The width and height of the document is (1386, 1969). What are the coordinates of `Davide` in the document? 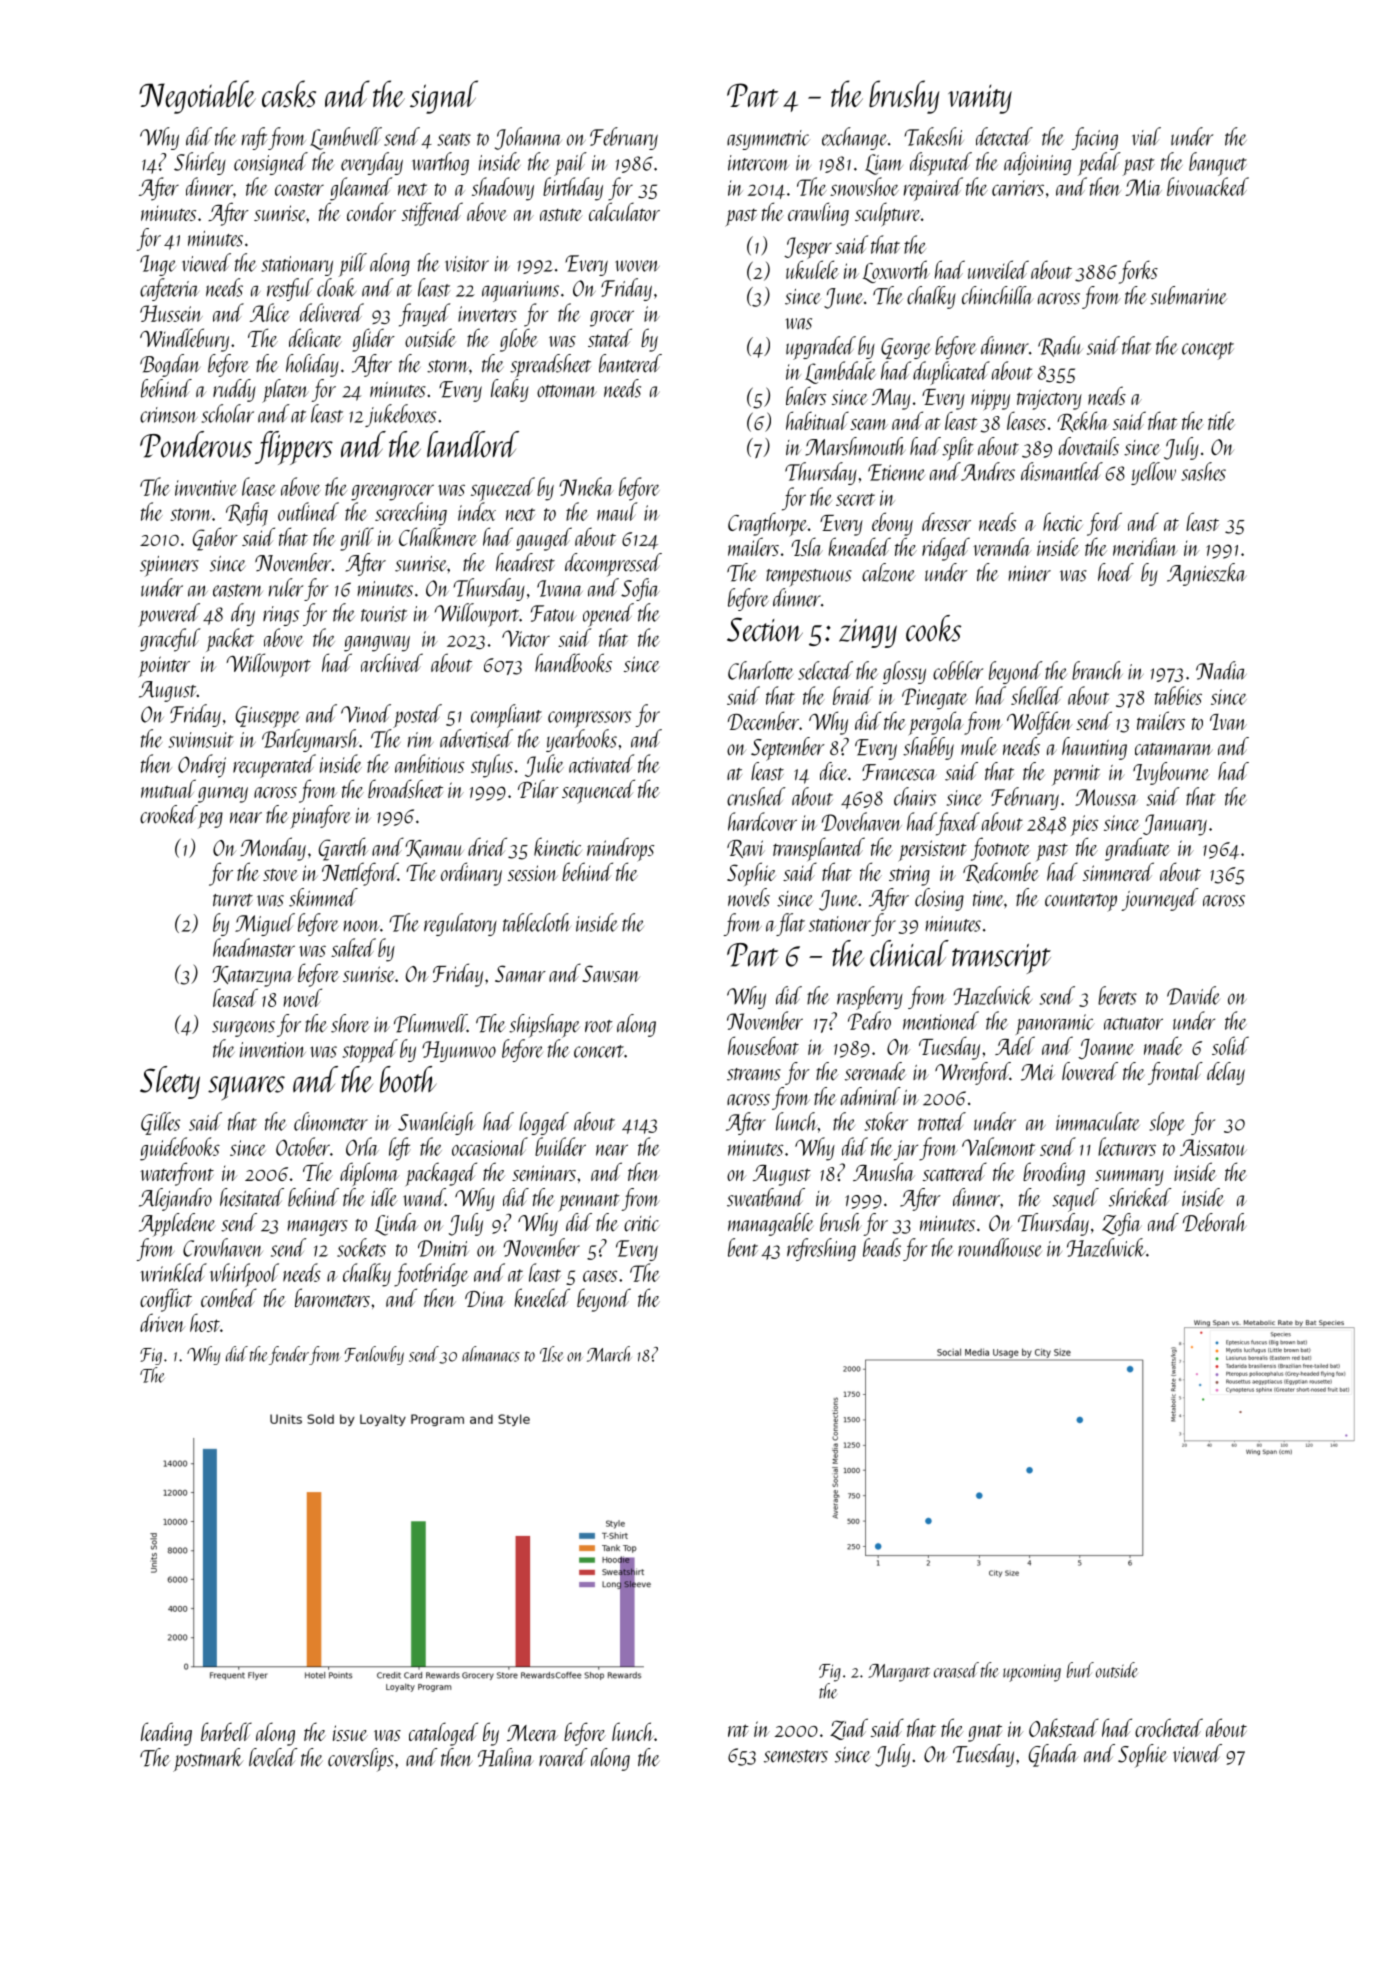 It's located at (1193, 995).
